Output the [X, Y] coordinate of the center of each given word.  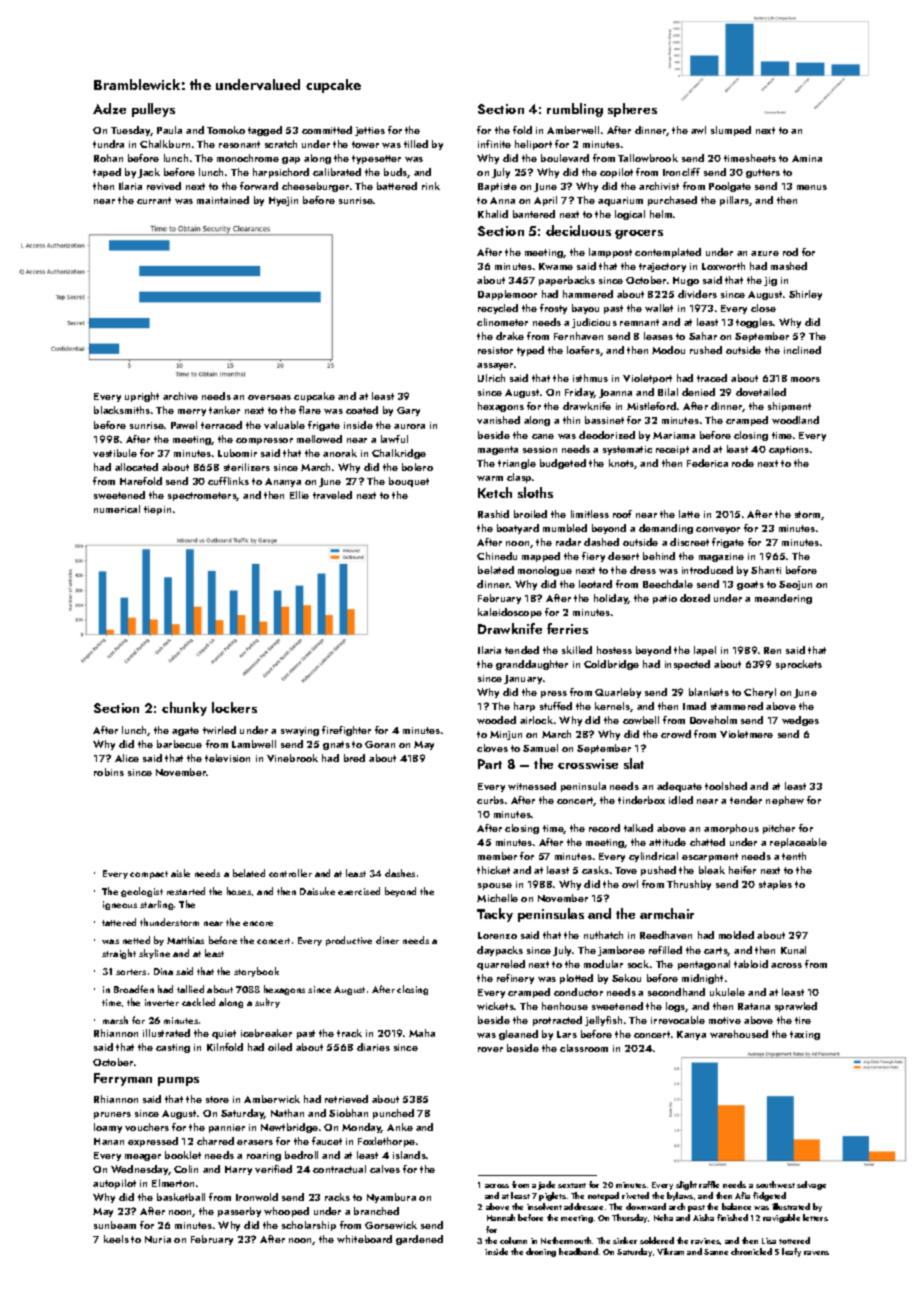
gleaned [518, 1035]
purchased [672, 201]
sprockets [799, 665]
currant [154, 200]
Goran [380, 744]
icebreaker [266, 1033]
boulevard [565, 158]
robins [109, 772]
